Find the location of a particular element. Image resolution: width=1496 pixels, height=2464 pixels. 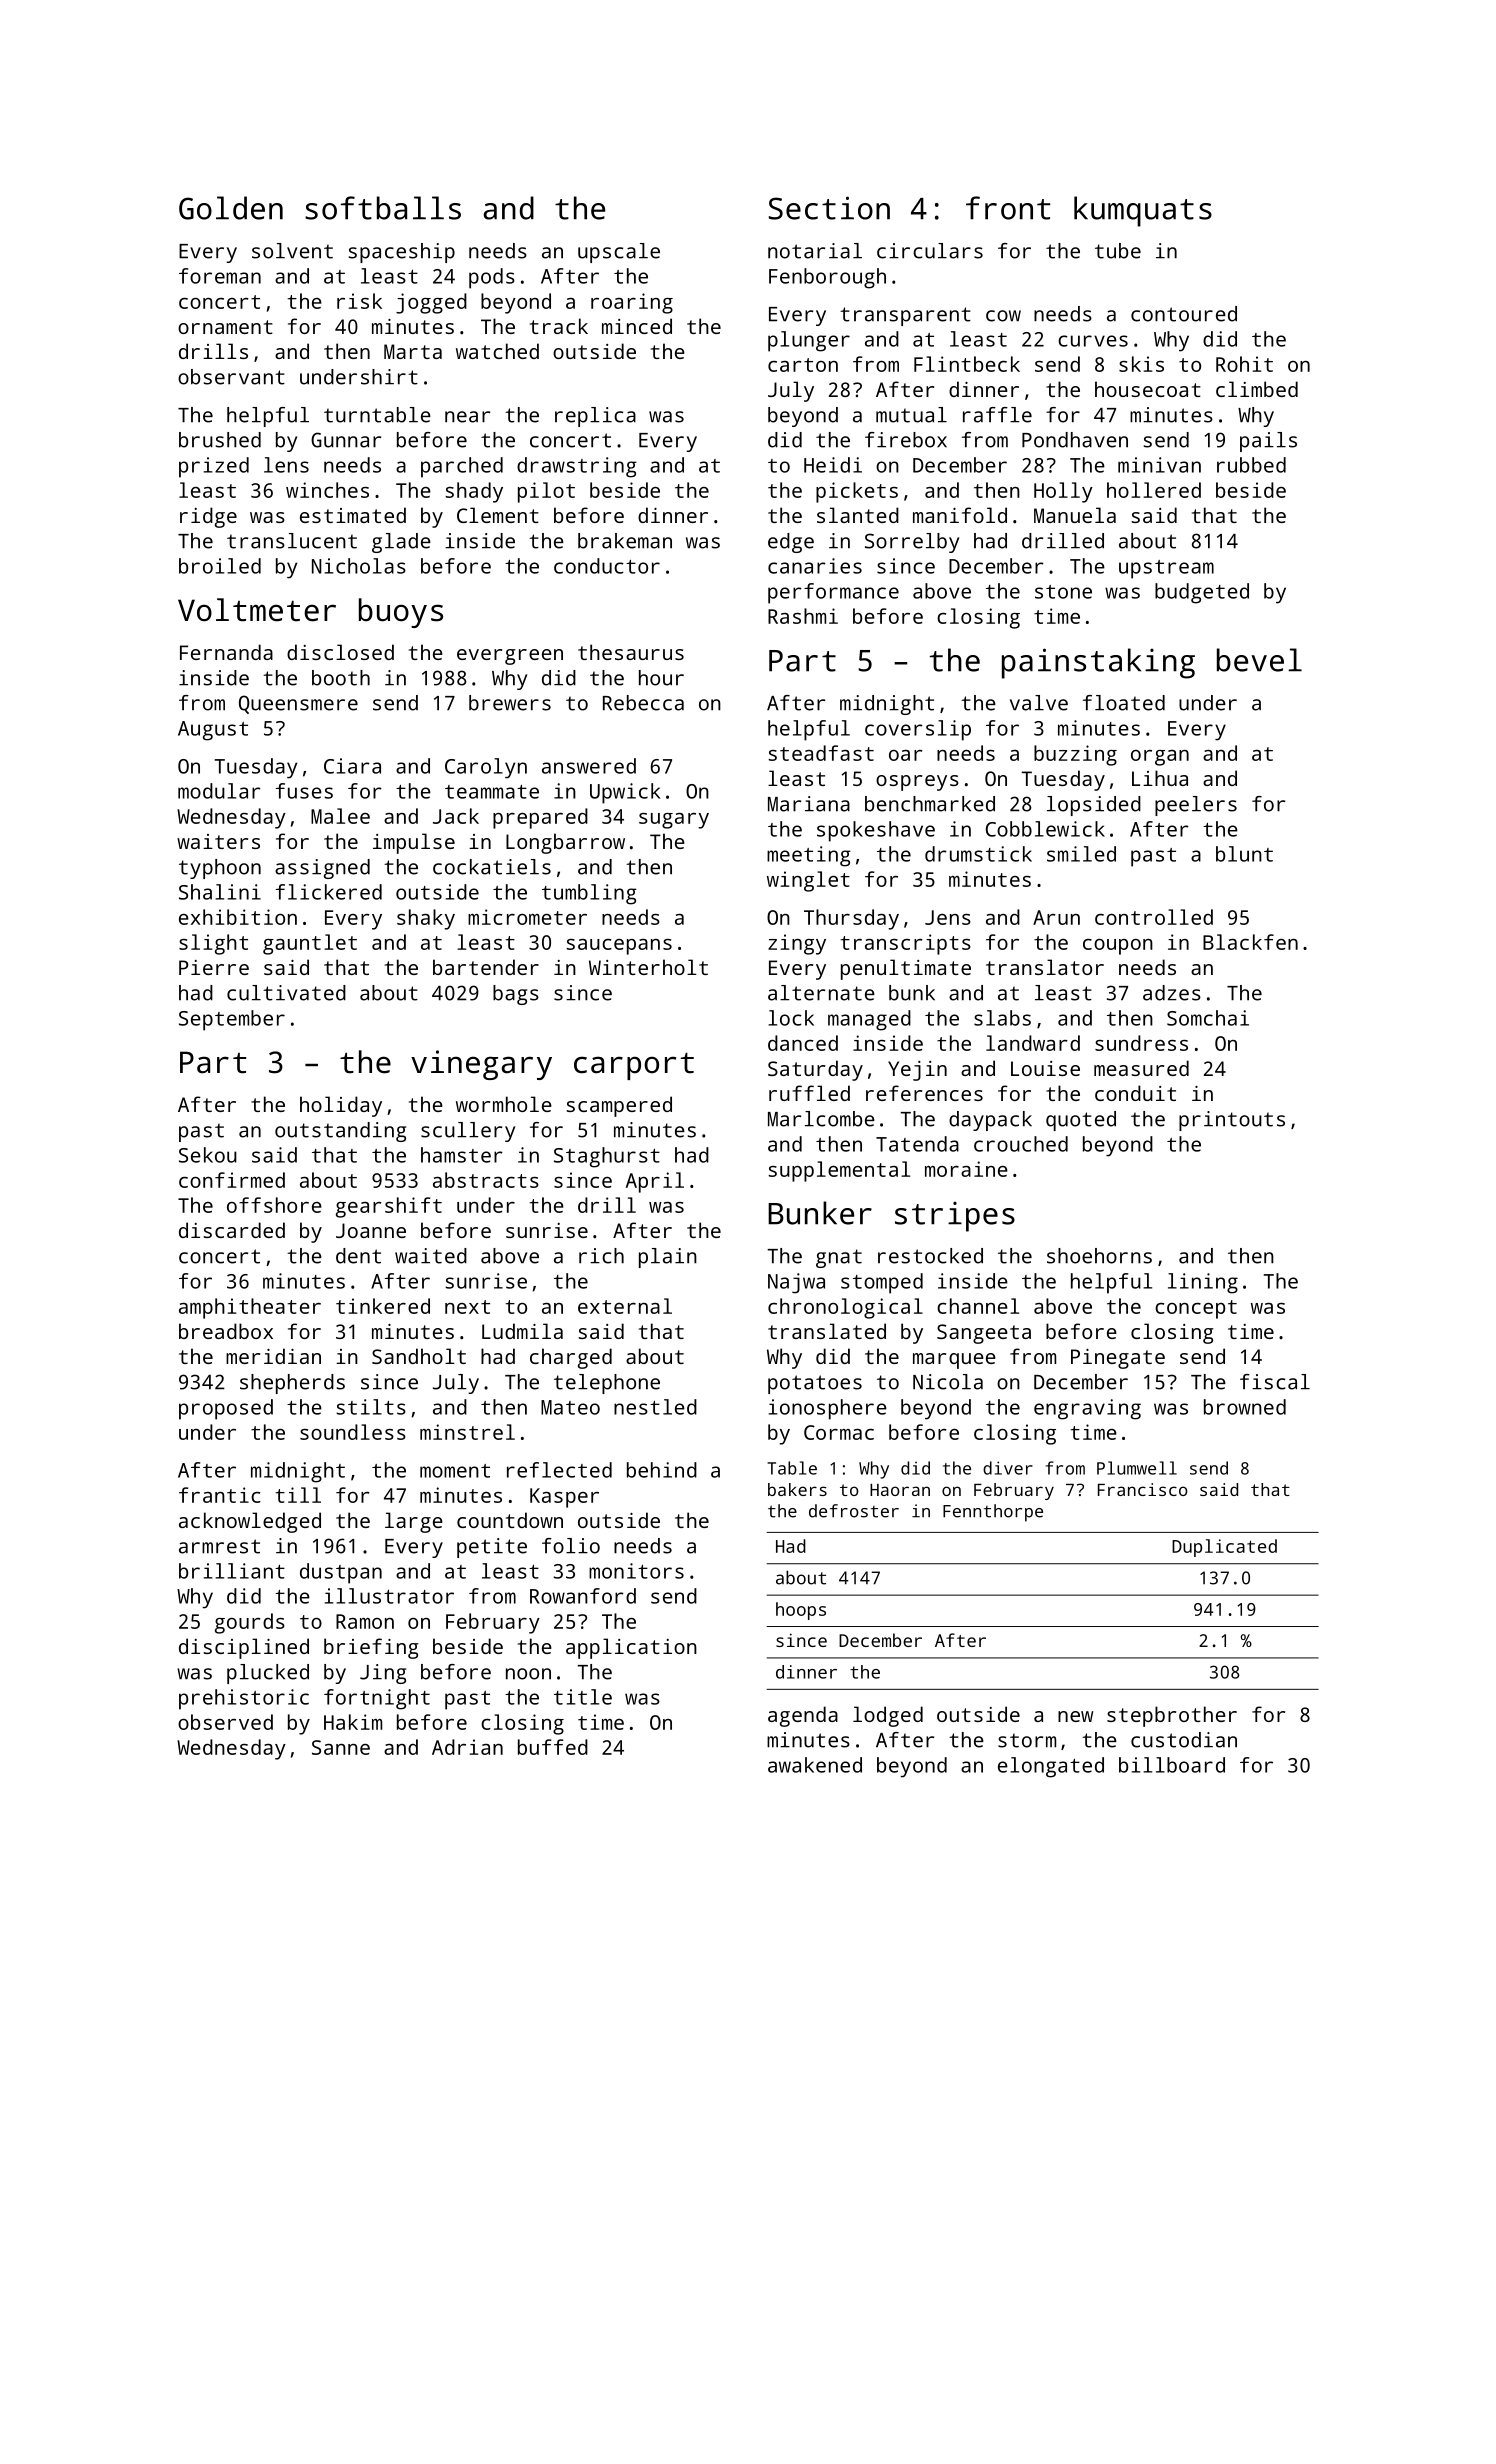

billboard is located at coordinates (1172, 1765).
